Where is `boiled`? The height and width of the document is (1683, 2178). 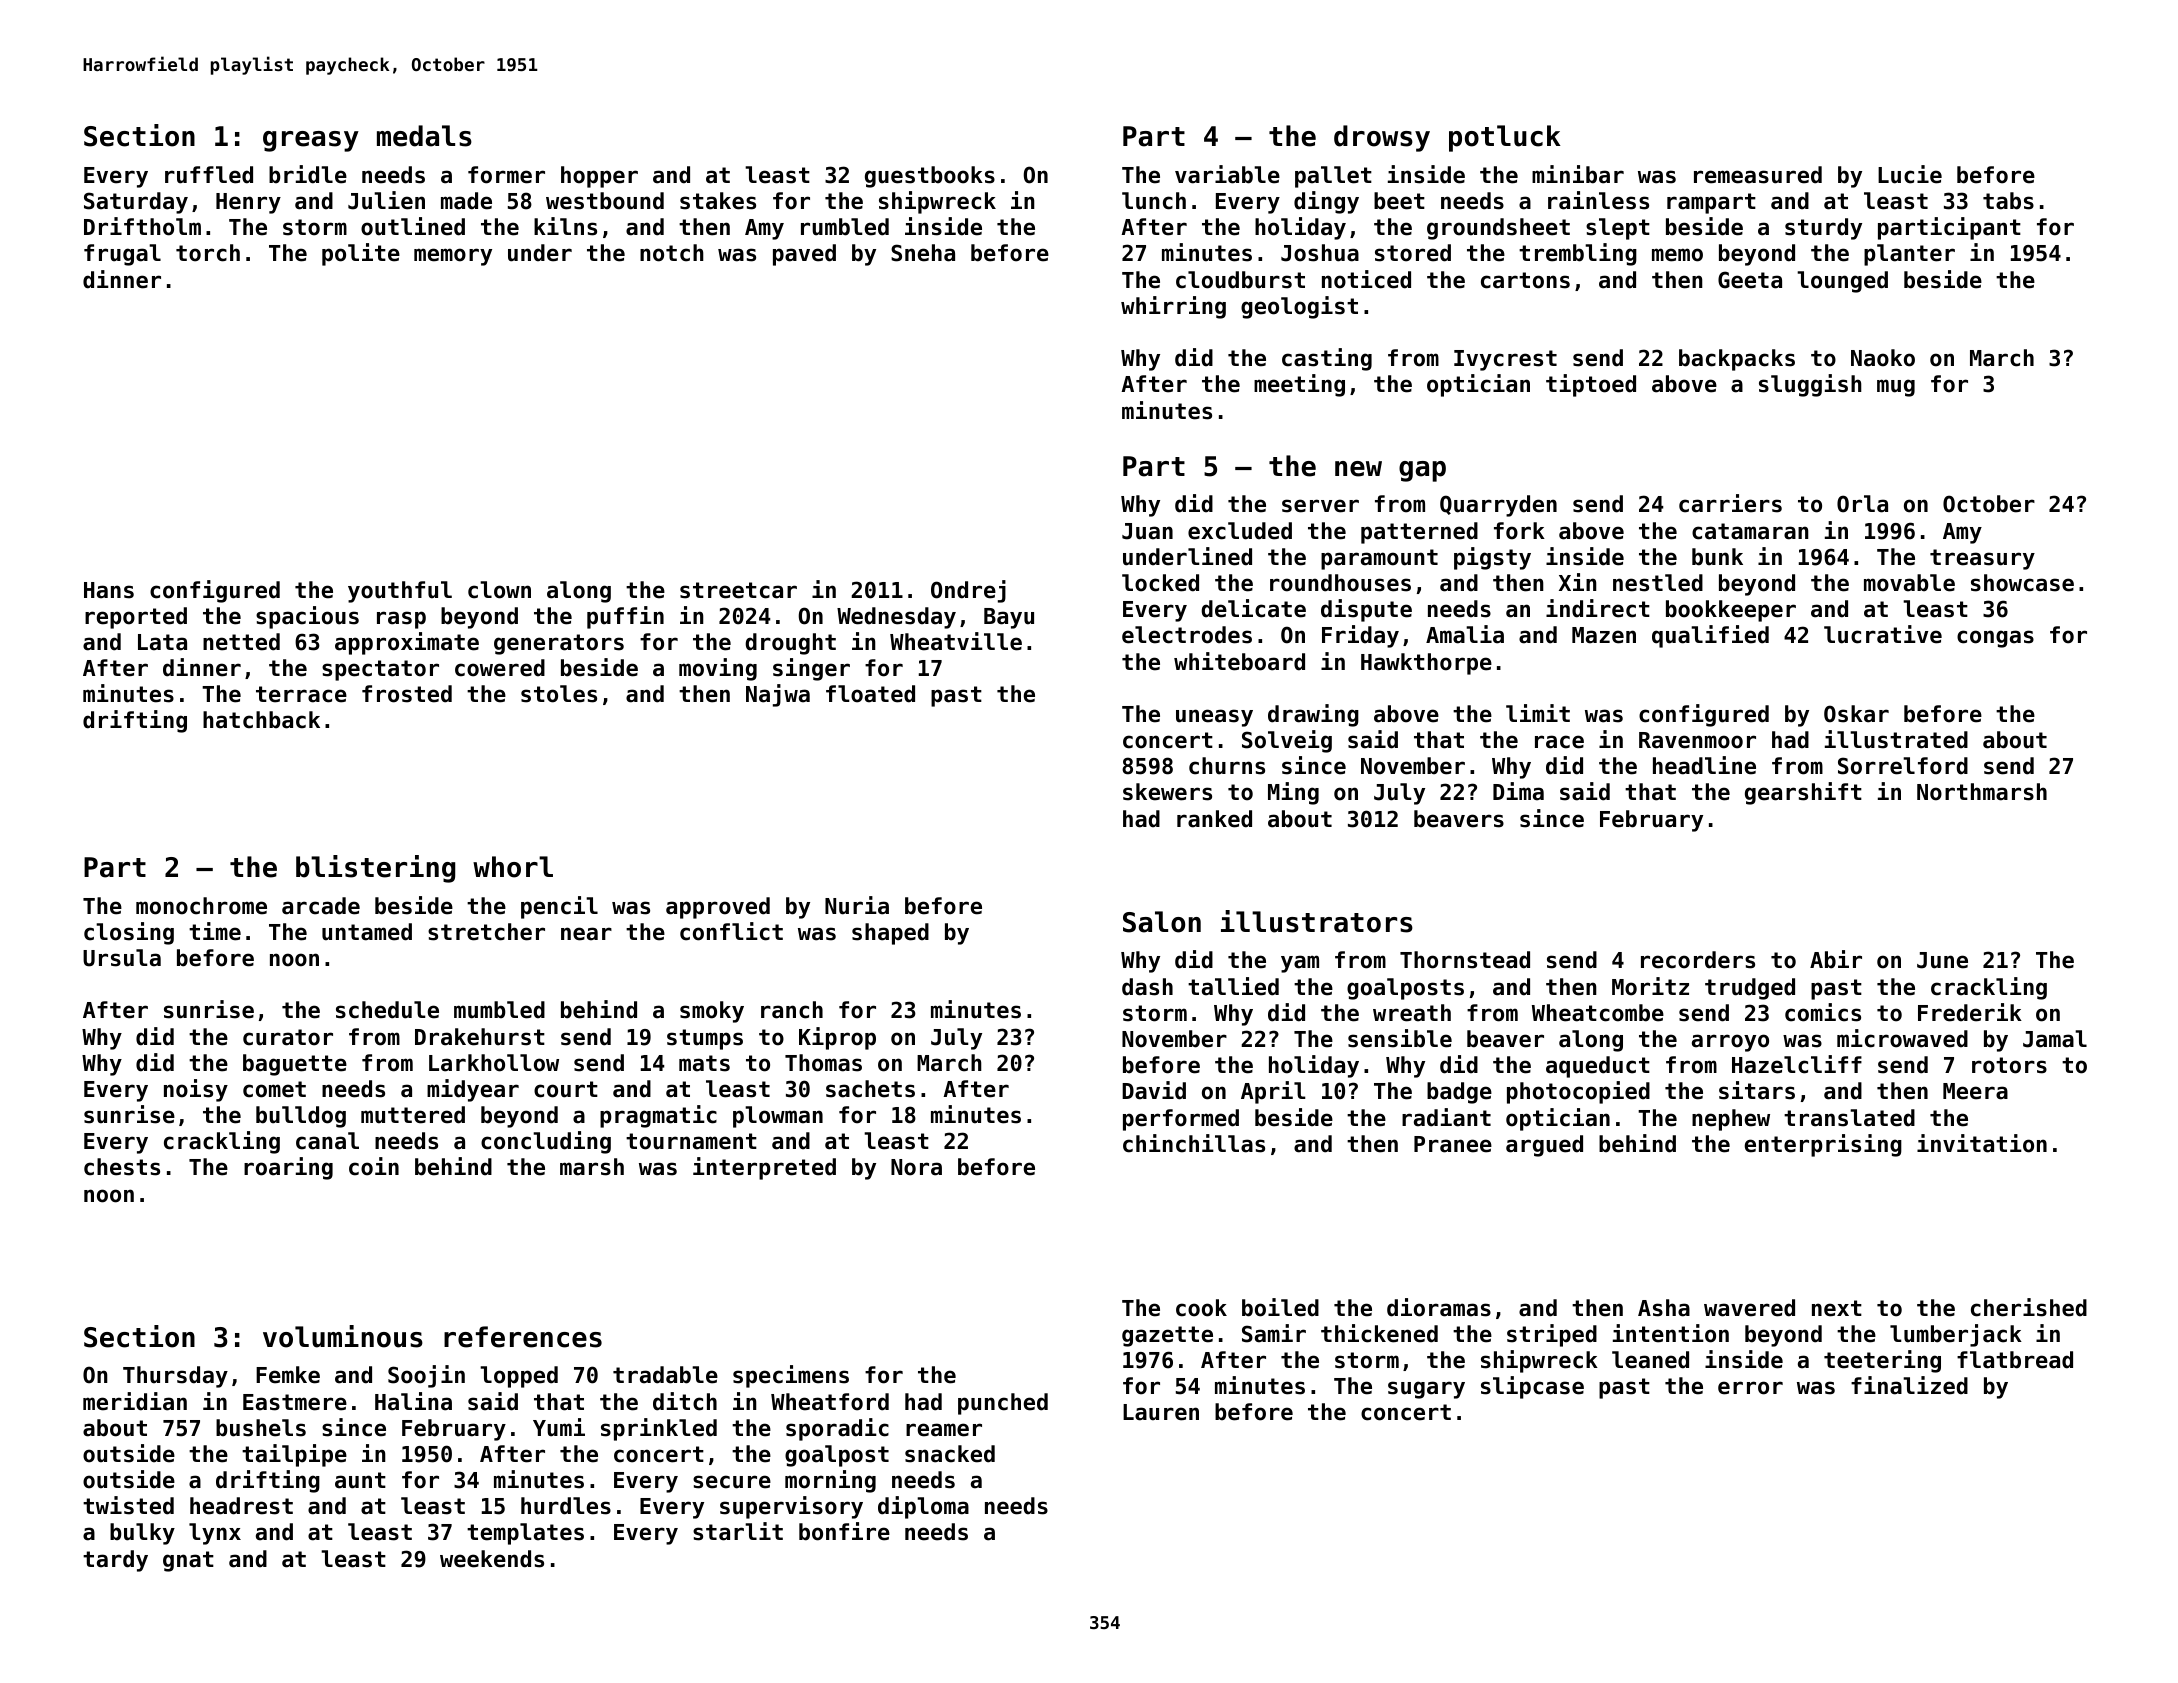 boiled is located at coordinates (1280, 1307).
